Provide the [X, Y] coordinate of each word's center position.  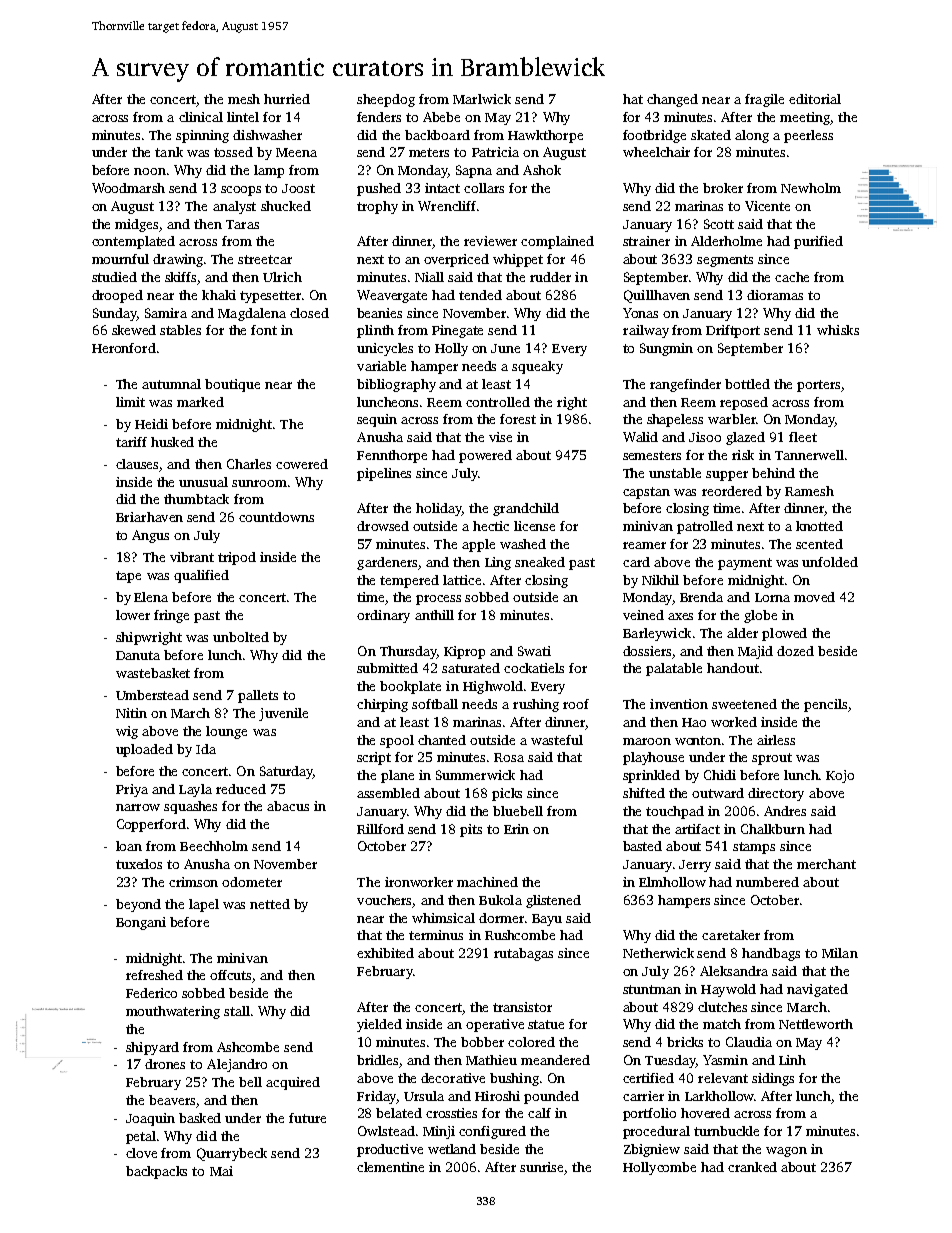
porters [818, 386]
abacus [288, 806]
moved [814, 597]
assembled [388, 793]
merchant [826, 864]
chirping [382, 705]
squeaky [537, 367]
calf [539, 1113]
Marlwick [482, 99]
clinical [201, 117]
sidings [773, 1079]
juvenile [283, 714]
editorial [815, 99]
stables [180, 330]
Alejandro [237, 1065]
